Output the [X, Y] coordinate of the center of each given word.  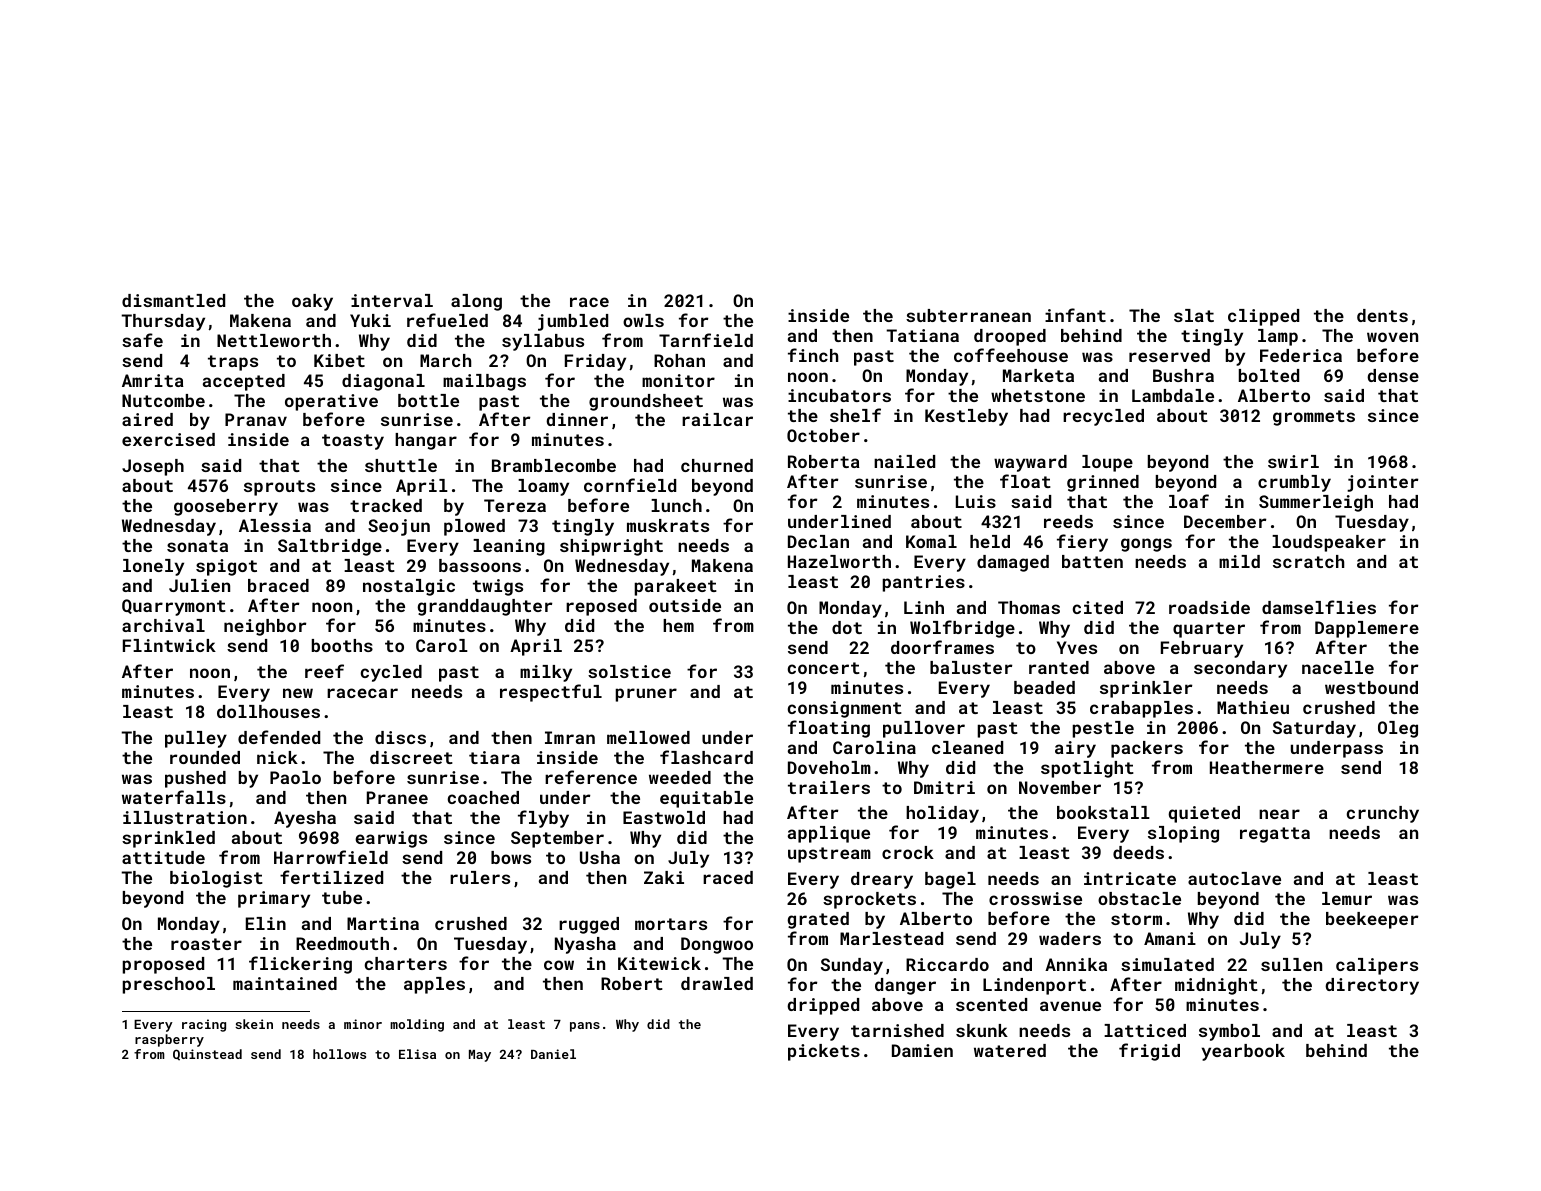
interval [392, 300]
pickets [824, 1052]
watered [1010, 1050]
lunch [676, 505]
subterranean [968, 315]
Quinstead [207, 1055]
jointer [1382, 483]
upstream [829, 855]
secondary [1240, 669]
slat [1194, 315]
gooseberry [226, 507]
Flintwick [169, 645]
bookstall [1103, 812]
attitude [163, 857]
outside [685, 605]
